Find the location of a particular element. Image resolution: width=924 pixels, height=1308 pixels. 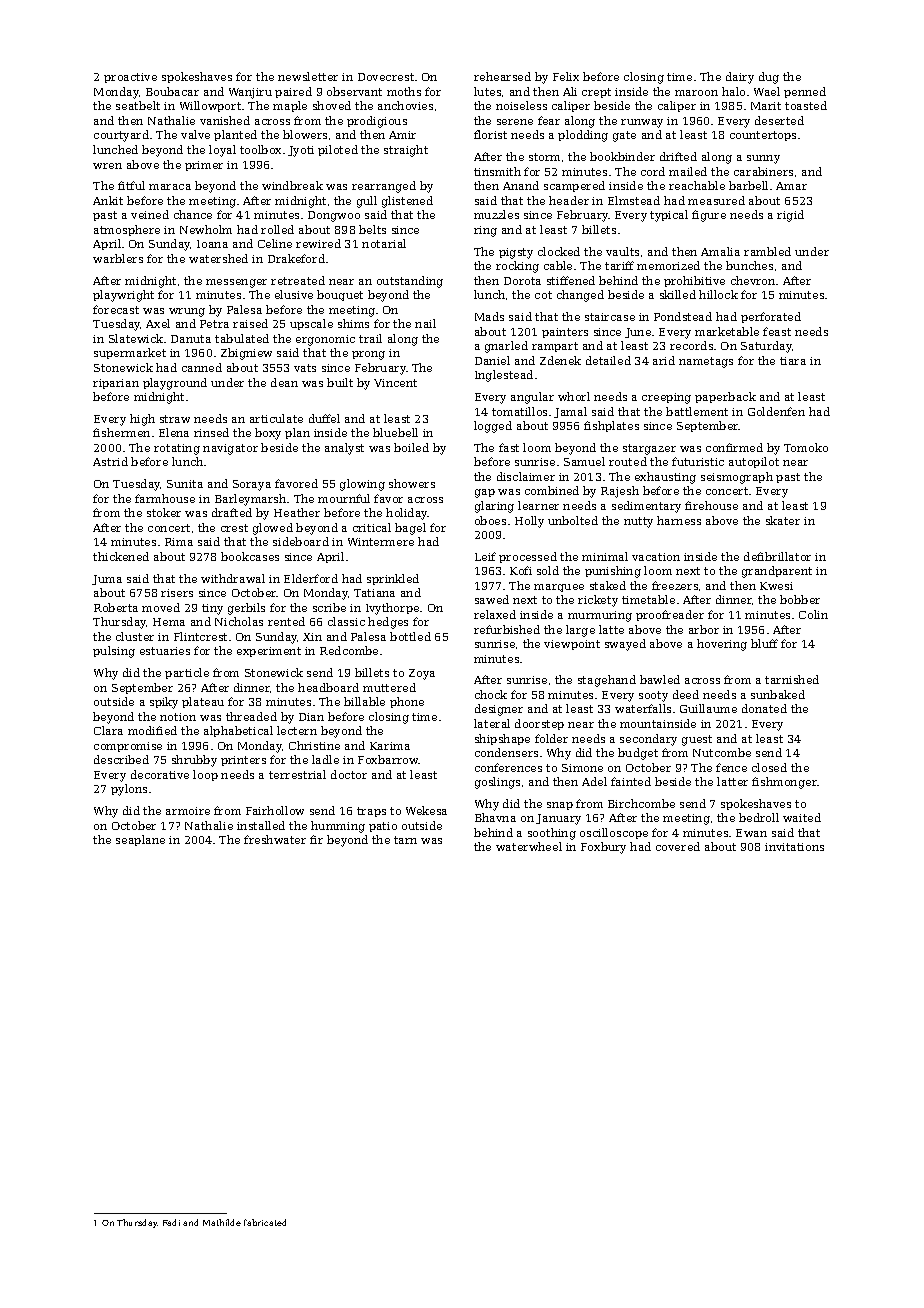

guest is located at coordinates (697, 740).
